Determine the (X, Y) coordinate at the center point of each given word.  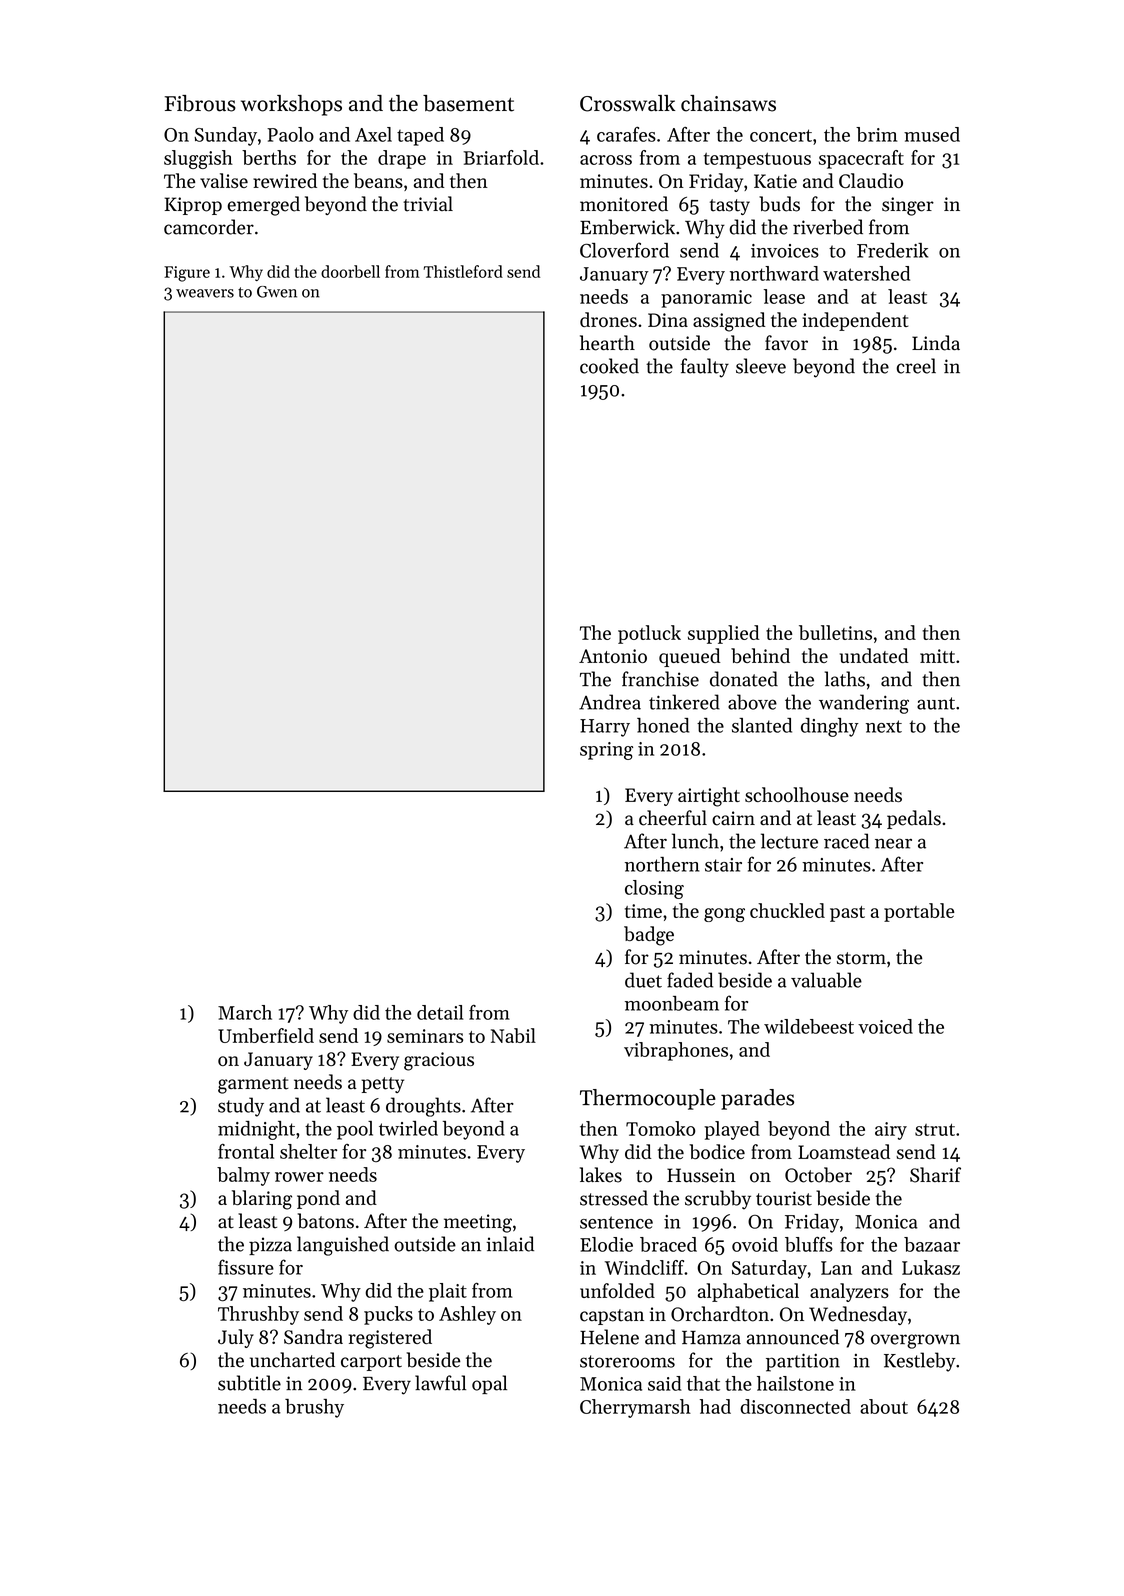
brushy (314, 1408)
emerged (264, 206)
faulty (705, 368)
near (893, 843)
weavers (205, 293)
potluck (649, 634)
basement (468, 103)
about (884, 1406)
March (245, 1012)
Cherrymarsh (635, 1408)
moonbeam (672, 1003)
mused (932, 134)
